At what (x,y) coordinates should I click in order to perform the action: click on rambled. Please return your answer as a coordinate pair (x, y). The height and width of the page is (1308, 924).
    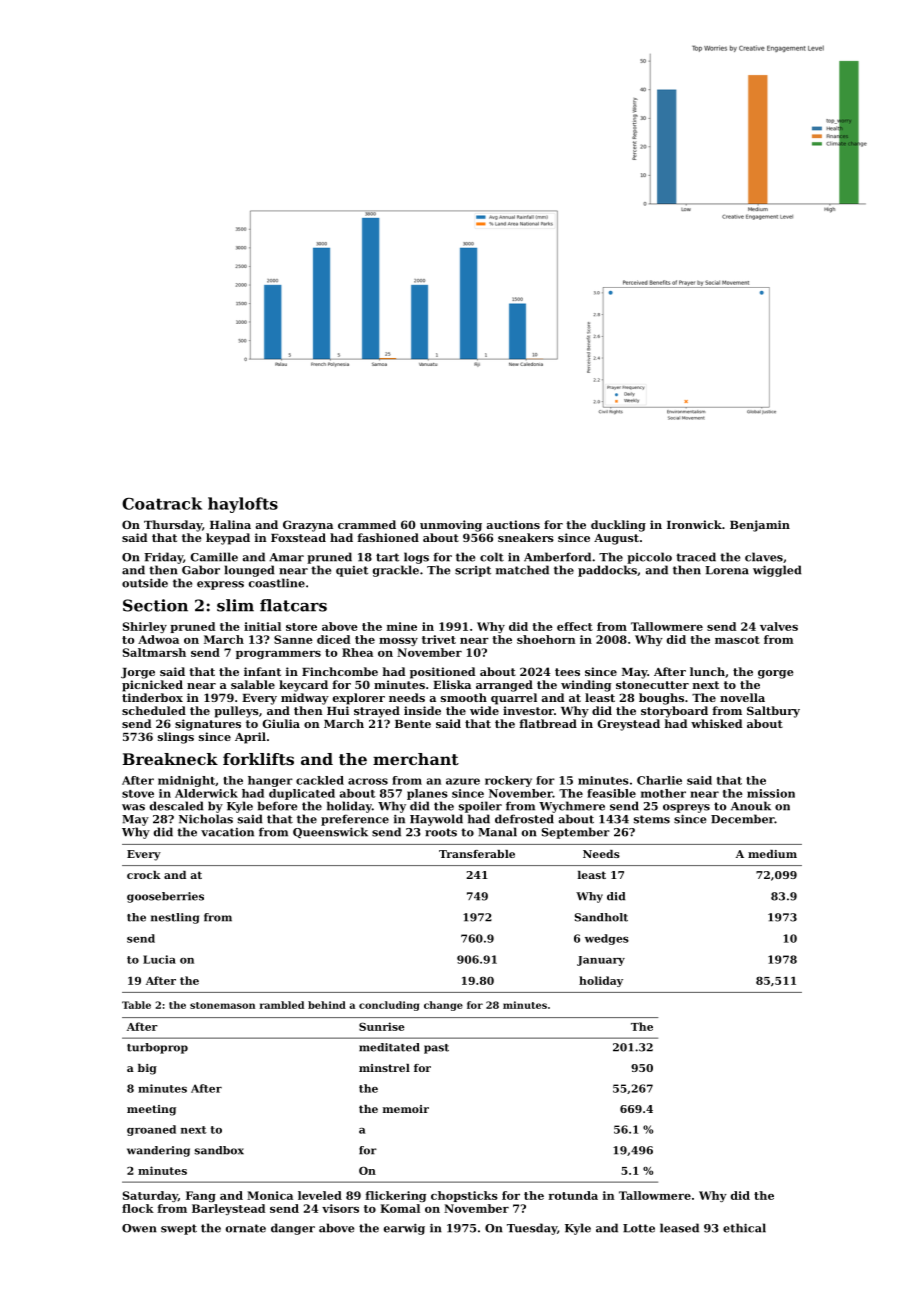
    Looking at the image, I should click on (282, 1005).
